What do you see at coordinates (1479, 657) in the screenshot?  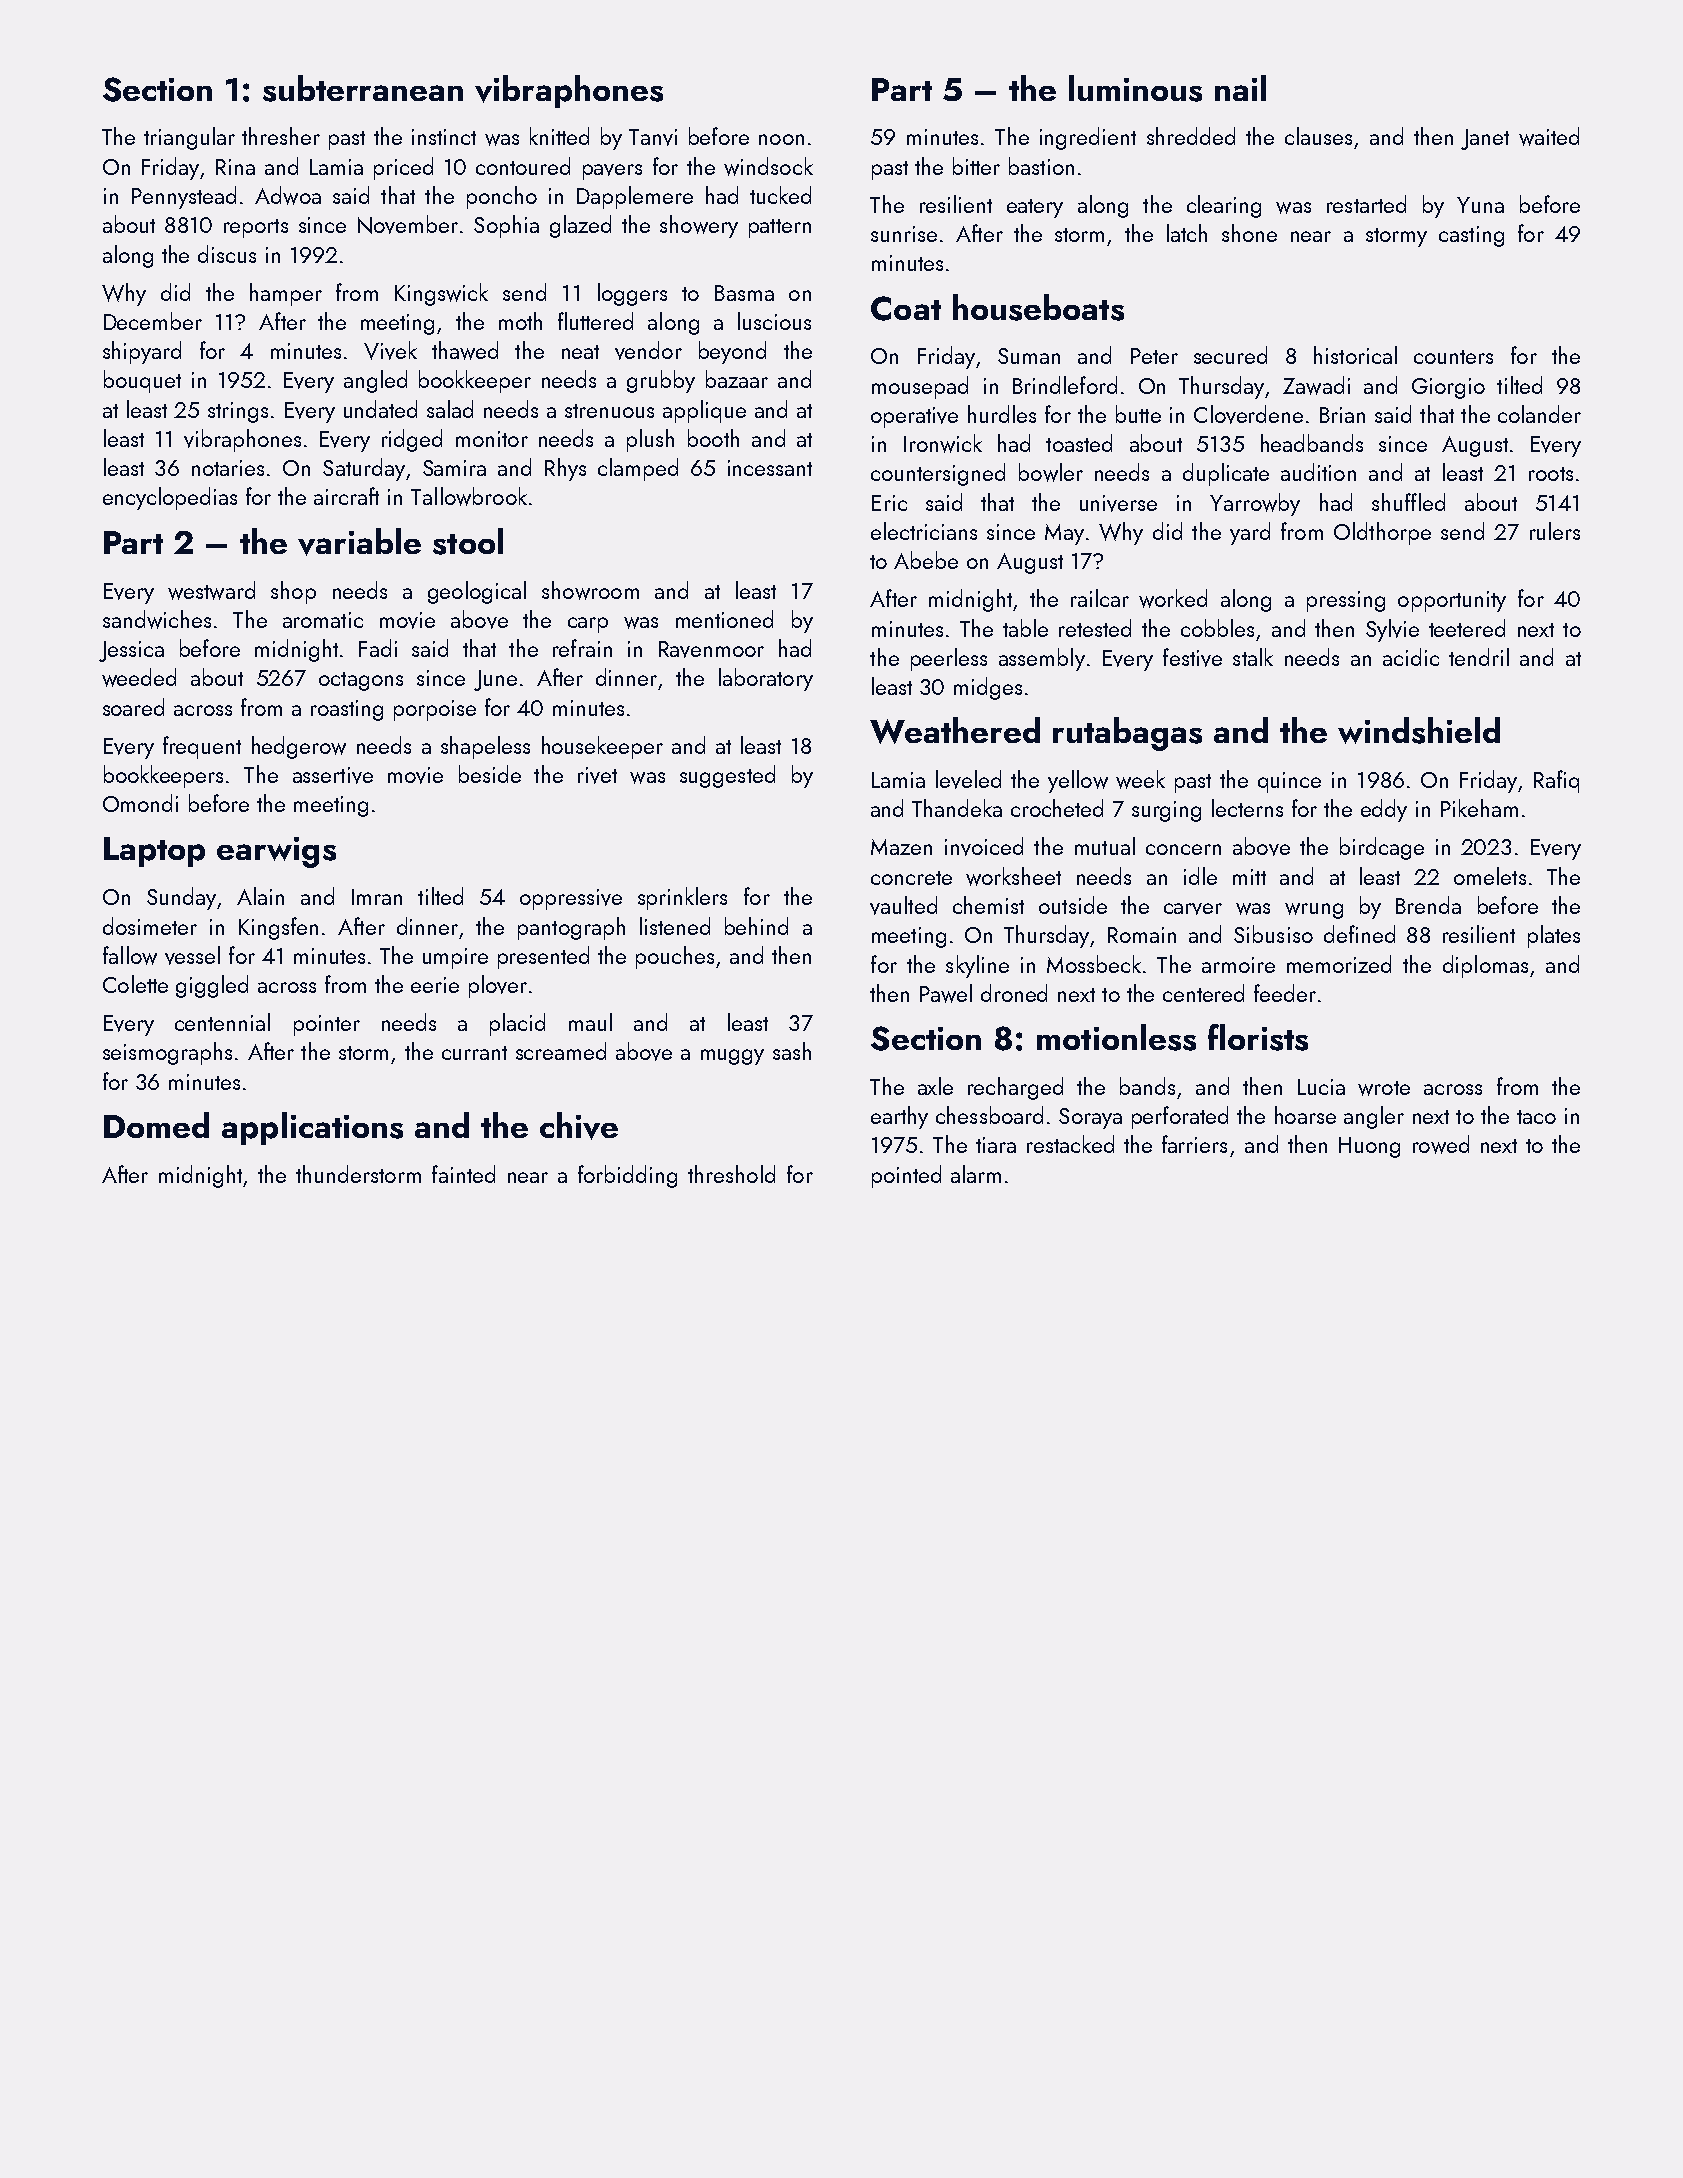 I see `tendril` at bounding box center [1479, 657].
